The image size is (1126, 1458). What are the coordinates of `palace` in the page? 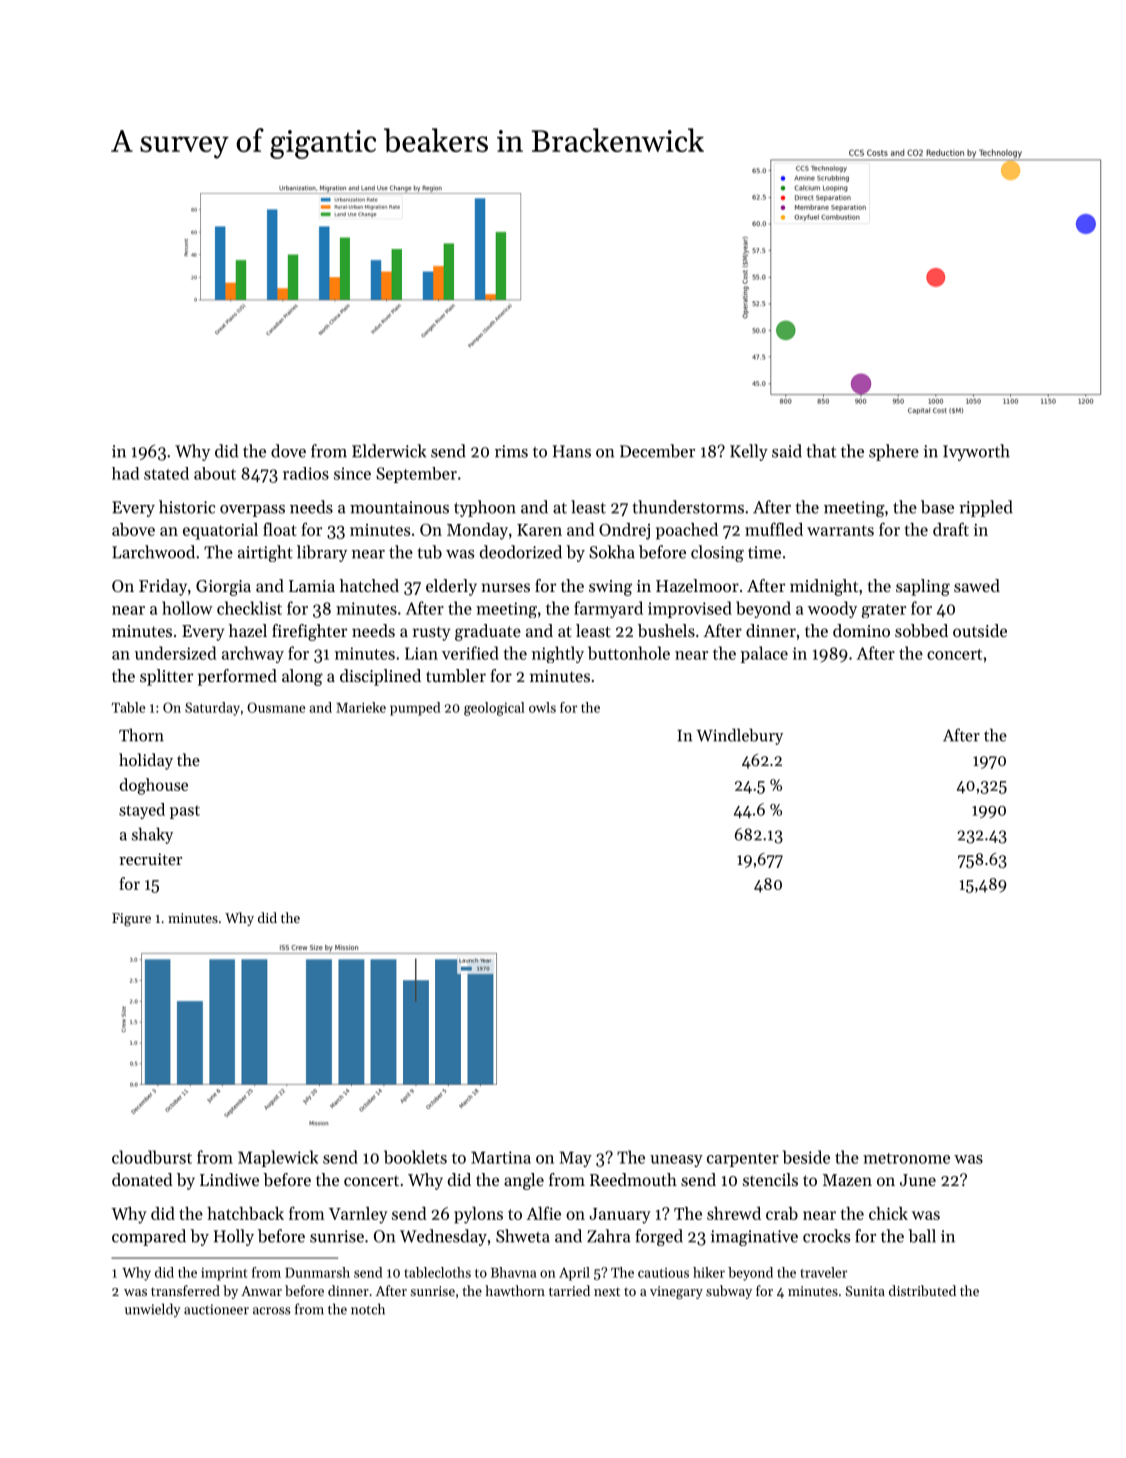 It's located at (764, 654).
